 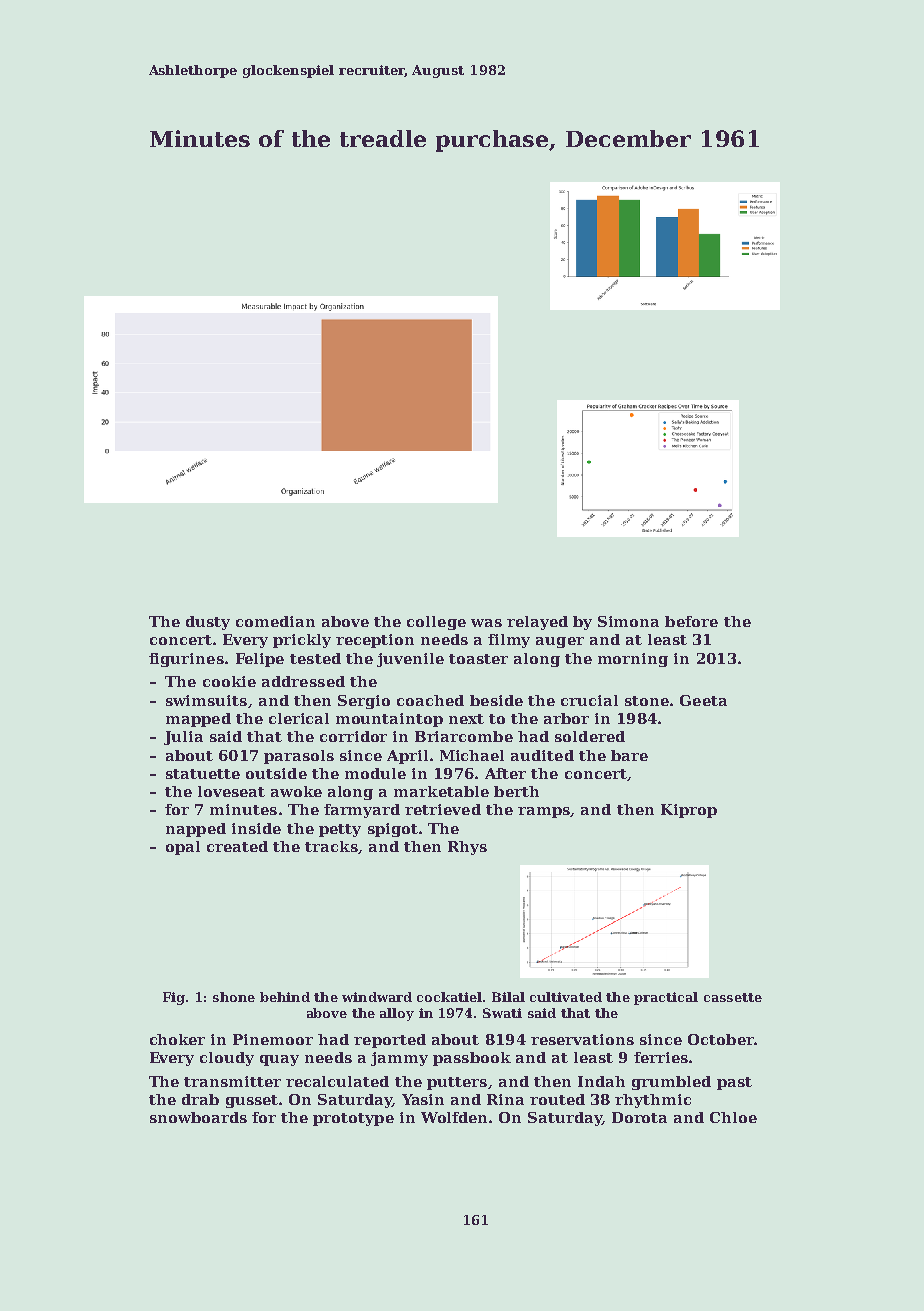 I want to click on practical, so click(x=666, y=998).
